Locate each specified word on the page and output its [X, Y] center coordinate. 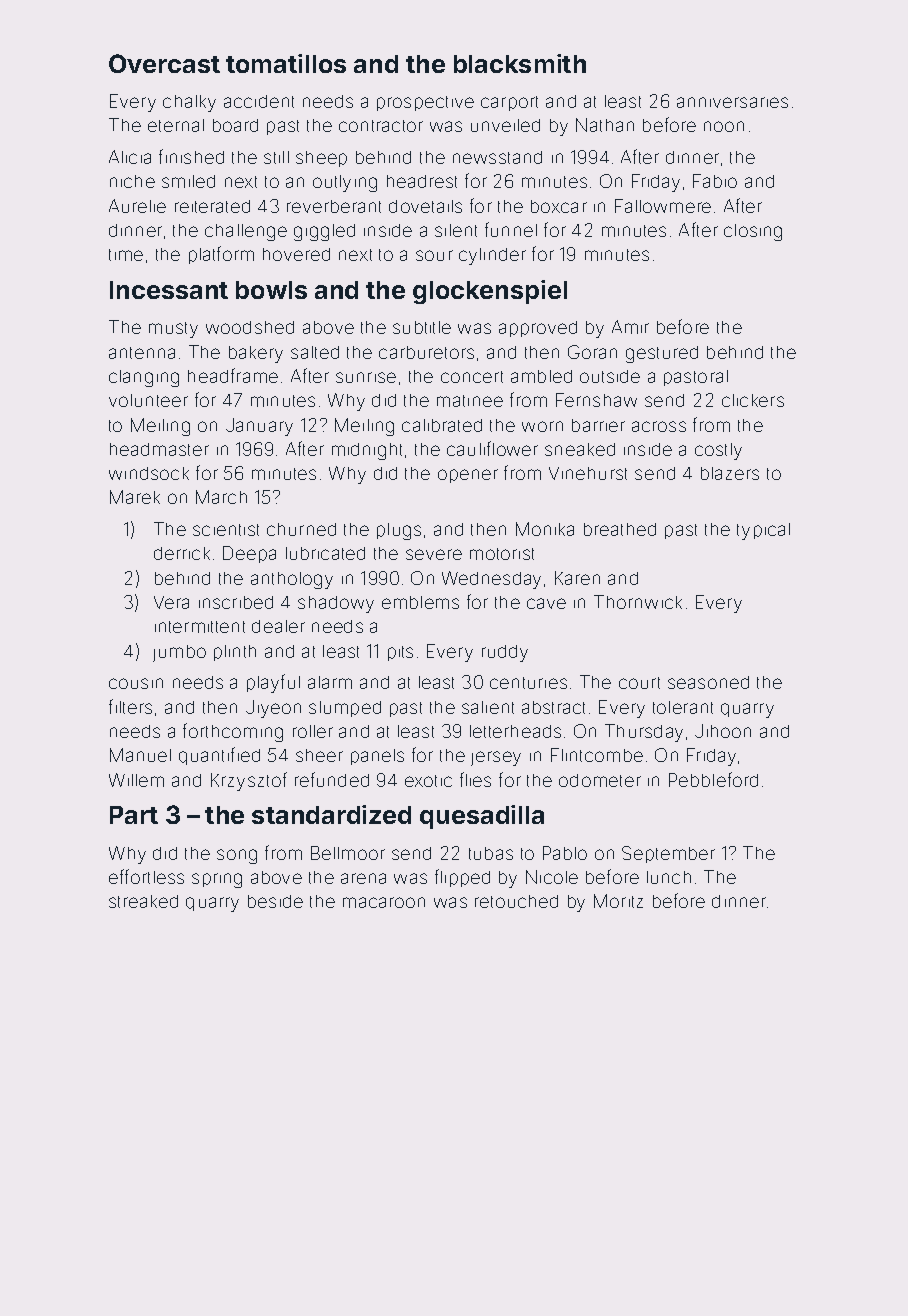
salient [488, 707]
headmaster [159, 449]
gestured [662, 354]
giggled [324, 232]
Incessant [169, 290]
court [639, 683]
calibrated [442, 425]
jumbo [179, 653]
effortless [146, 876]
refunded [332, 779]
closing [753, 232]
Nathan [605, 125]
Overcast [164, 63]
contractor [381, 126]
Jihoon [723, 731]
